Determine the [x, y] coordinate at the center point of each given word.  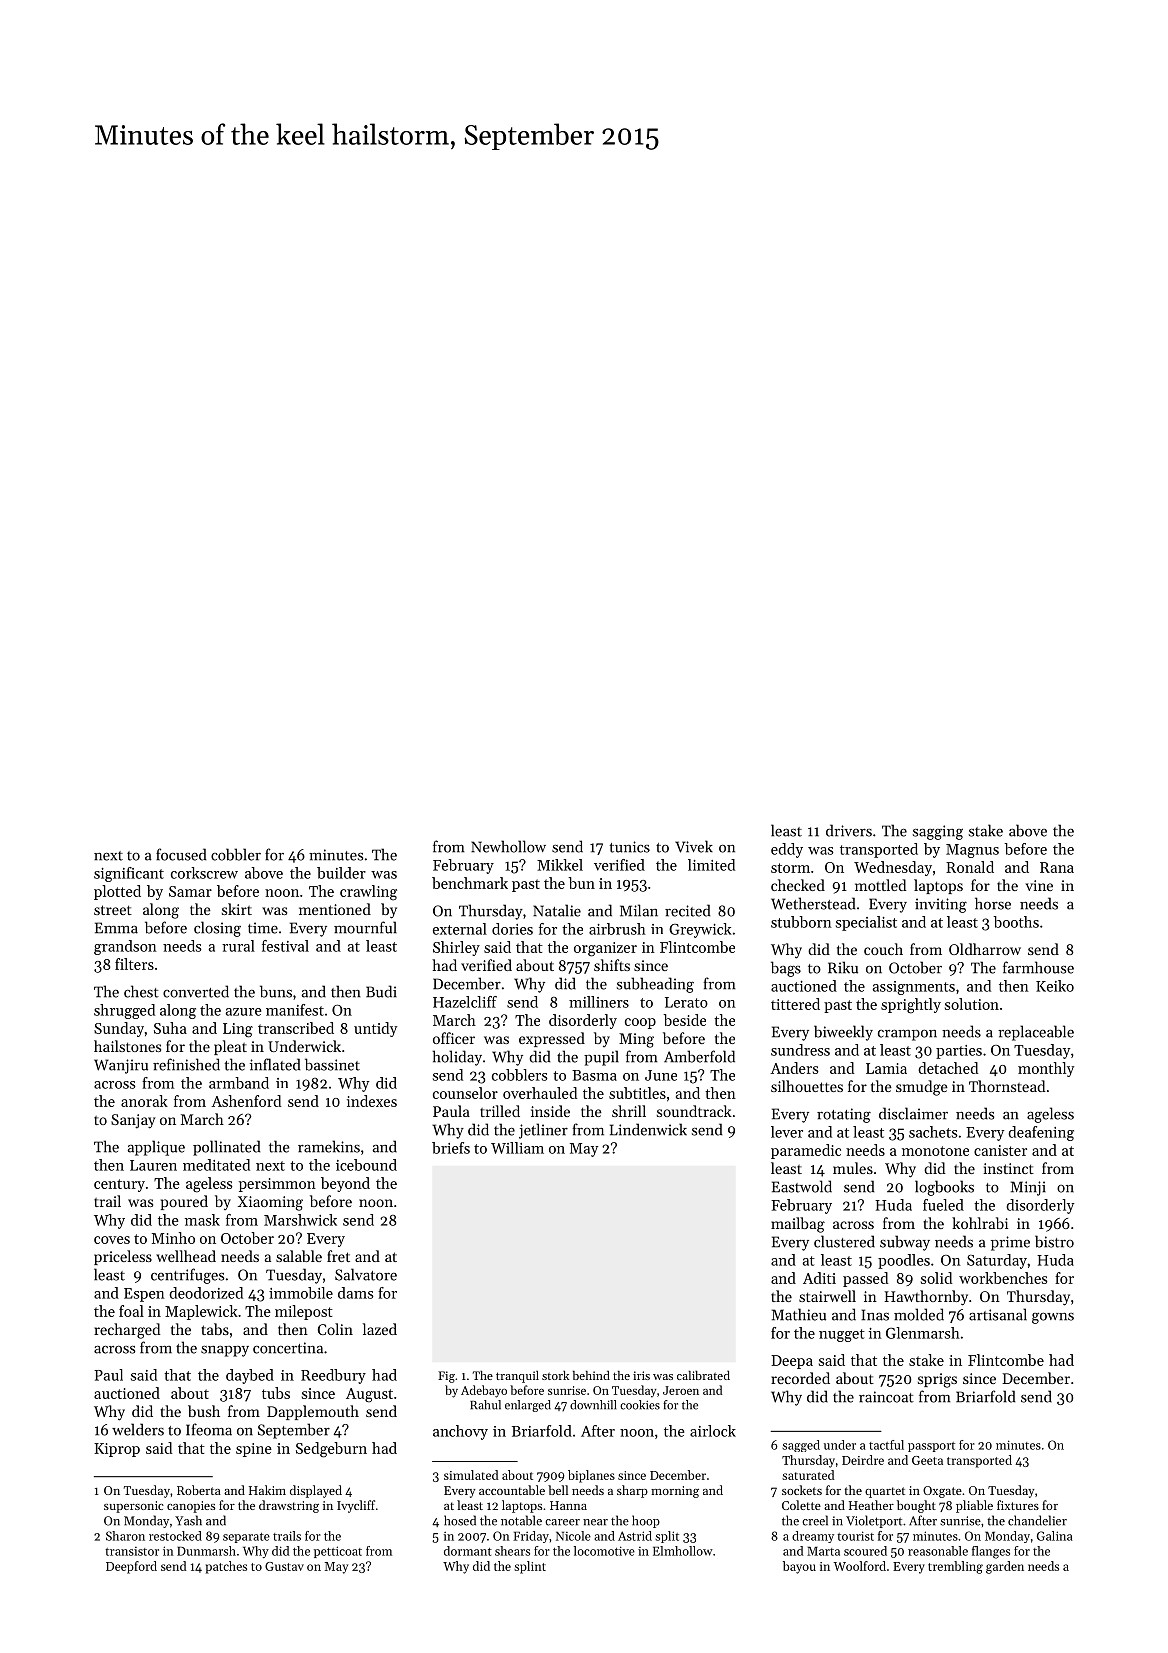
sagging [938, 832]
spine [254, 1450]
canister [1000, 1150]
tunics [629, 847]
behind [591, 1375]
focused [181, 854]
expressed [552, 1039]
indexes [372, 1101]
